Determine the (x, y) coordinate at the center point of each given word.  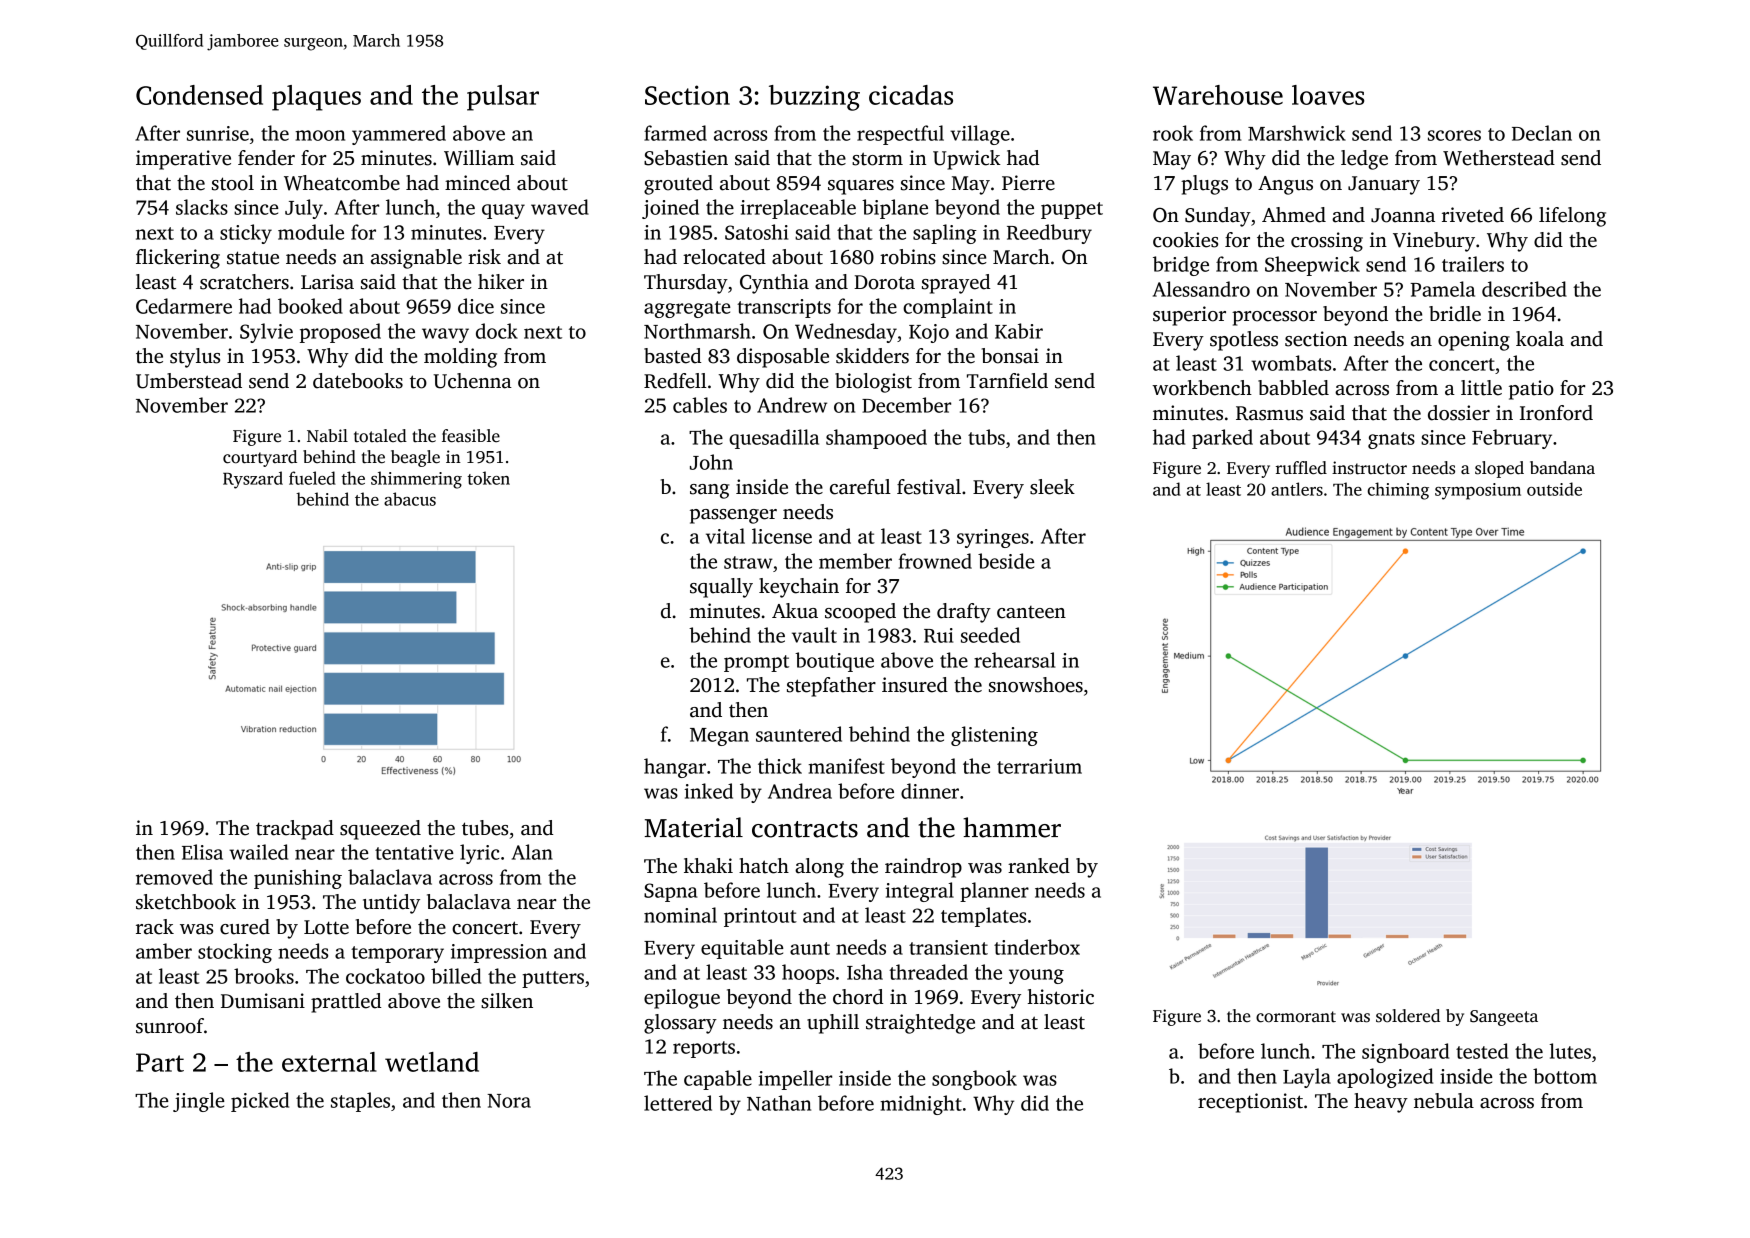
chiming (1398, 491)
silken (507, 1001)
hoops (808, 974)
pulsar (503, 98)
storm (877, 159)
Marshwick (1297, 133)
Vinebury (1434, 242)
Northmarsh (697, 331)
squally (721, 588)
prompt (756, 663)
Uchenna (472, 381)
